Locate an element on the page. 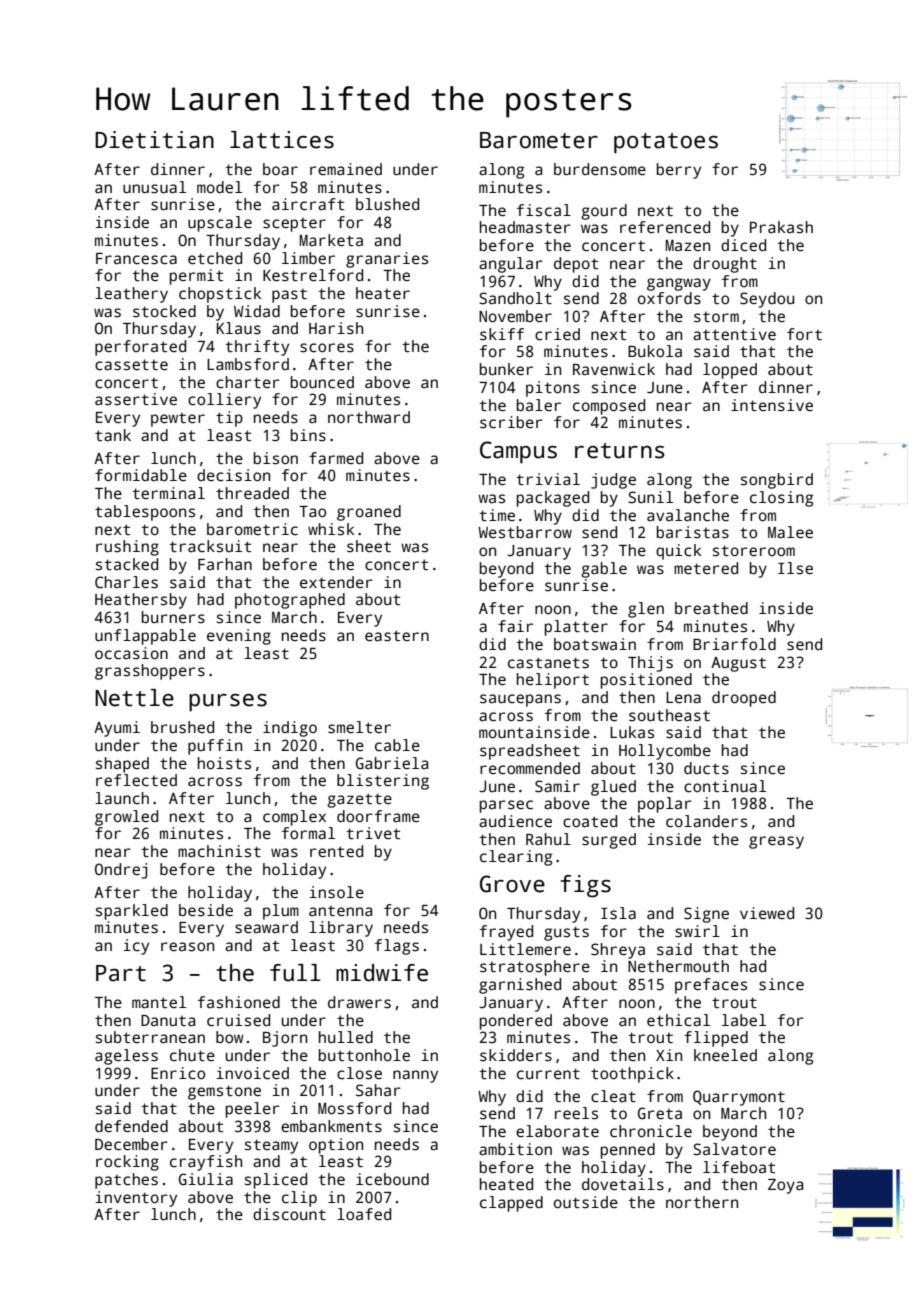 The image size is (924, 1308). outside is located at coordinates (586, 1202).
